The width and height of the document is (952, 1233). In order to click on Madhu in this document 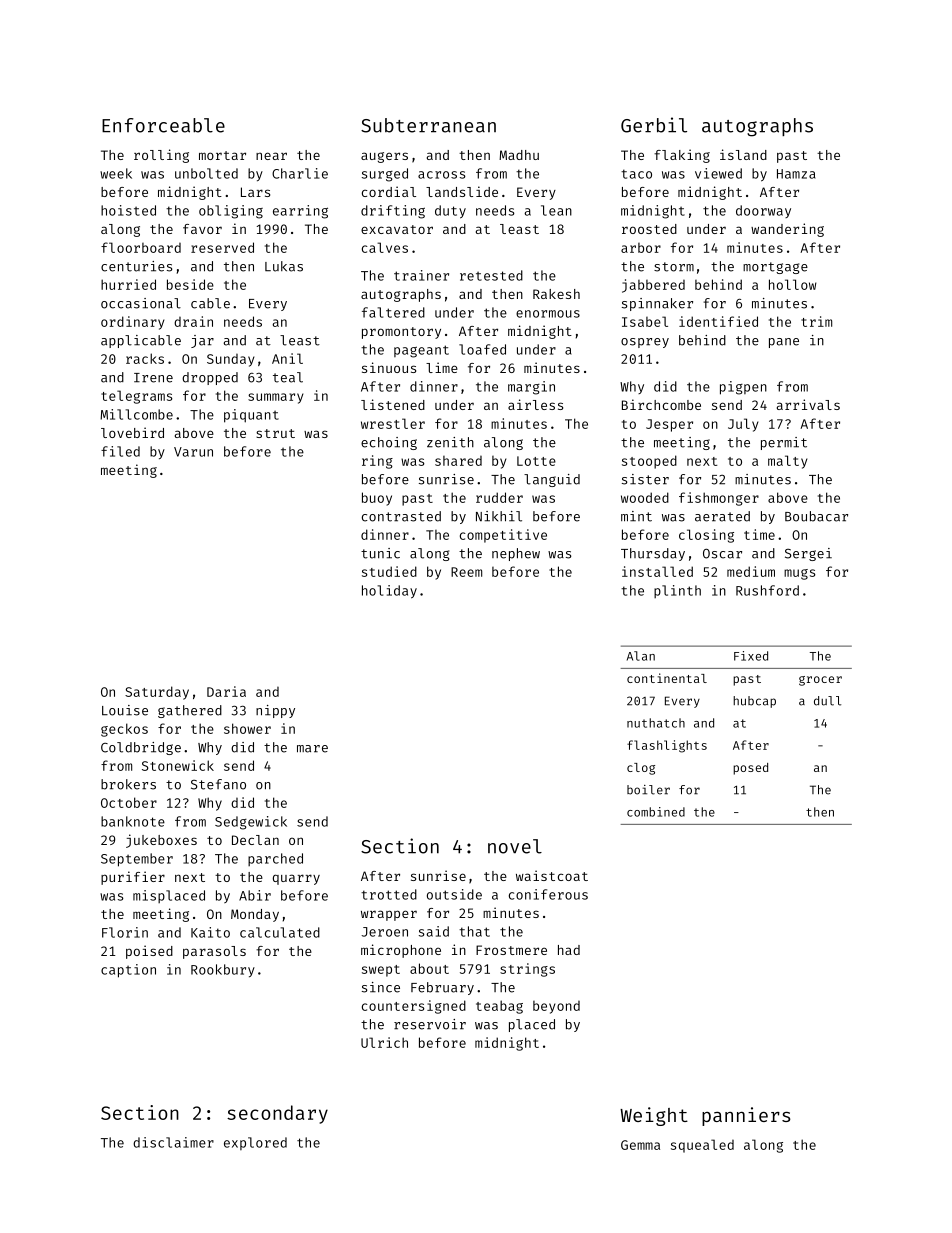, I will do `click(519, 155)`.
